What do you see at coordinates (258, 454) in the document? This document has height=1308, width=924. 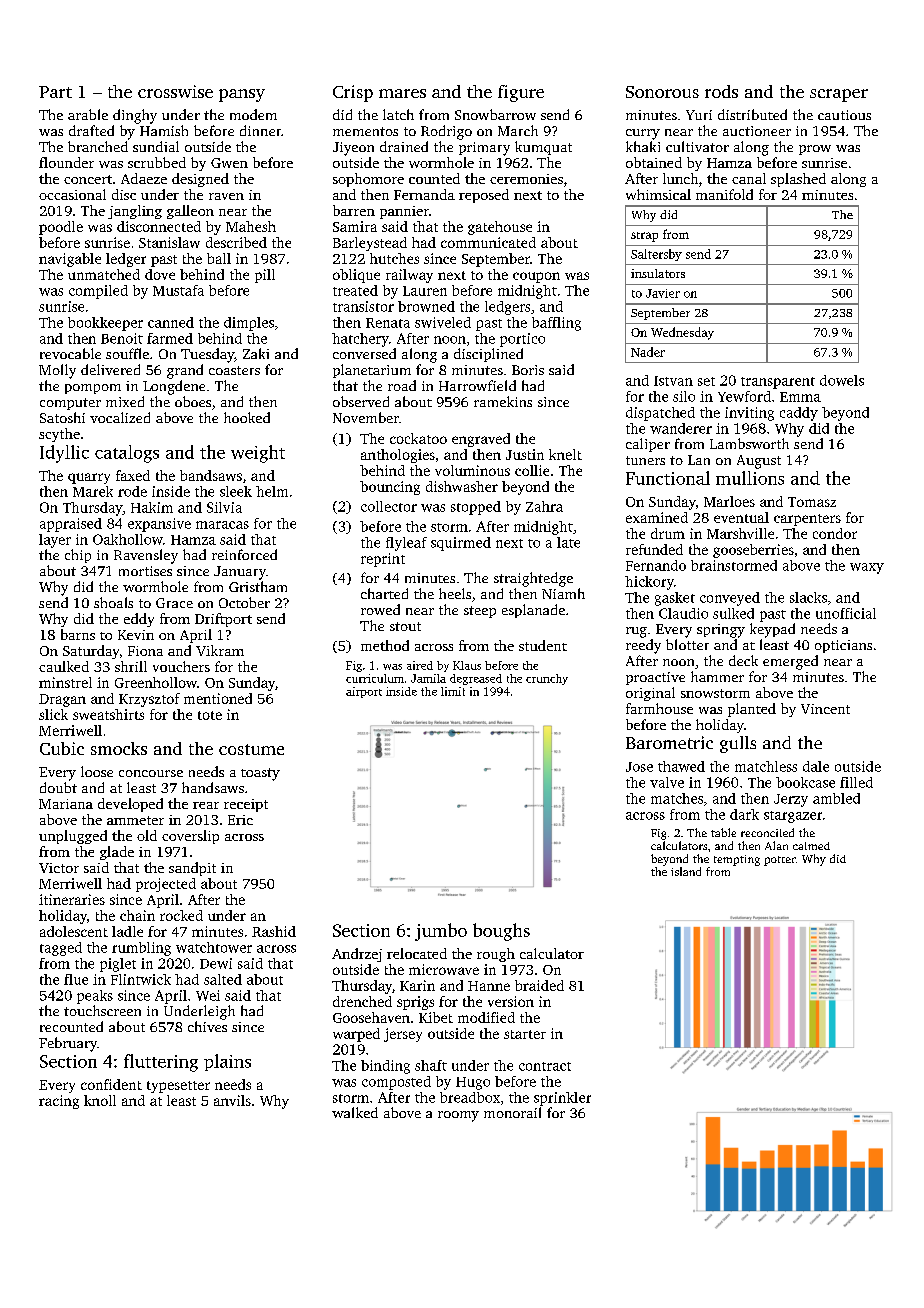 I see `weight` at bounding box center [258, 454].
